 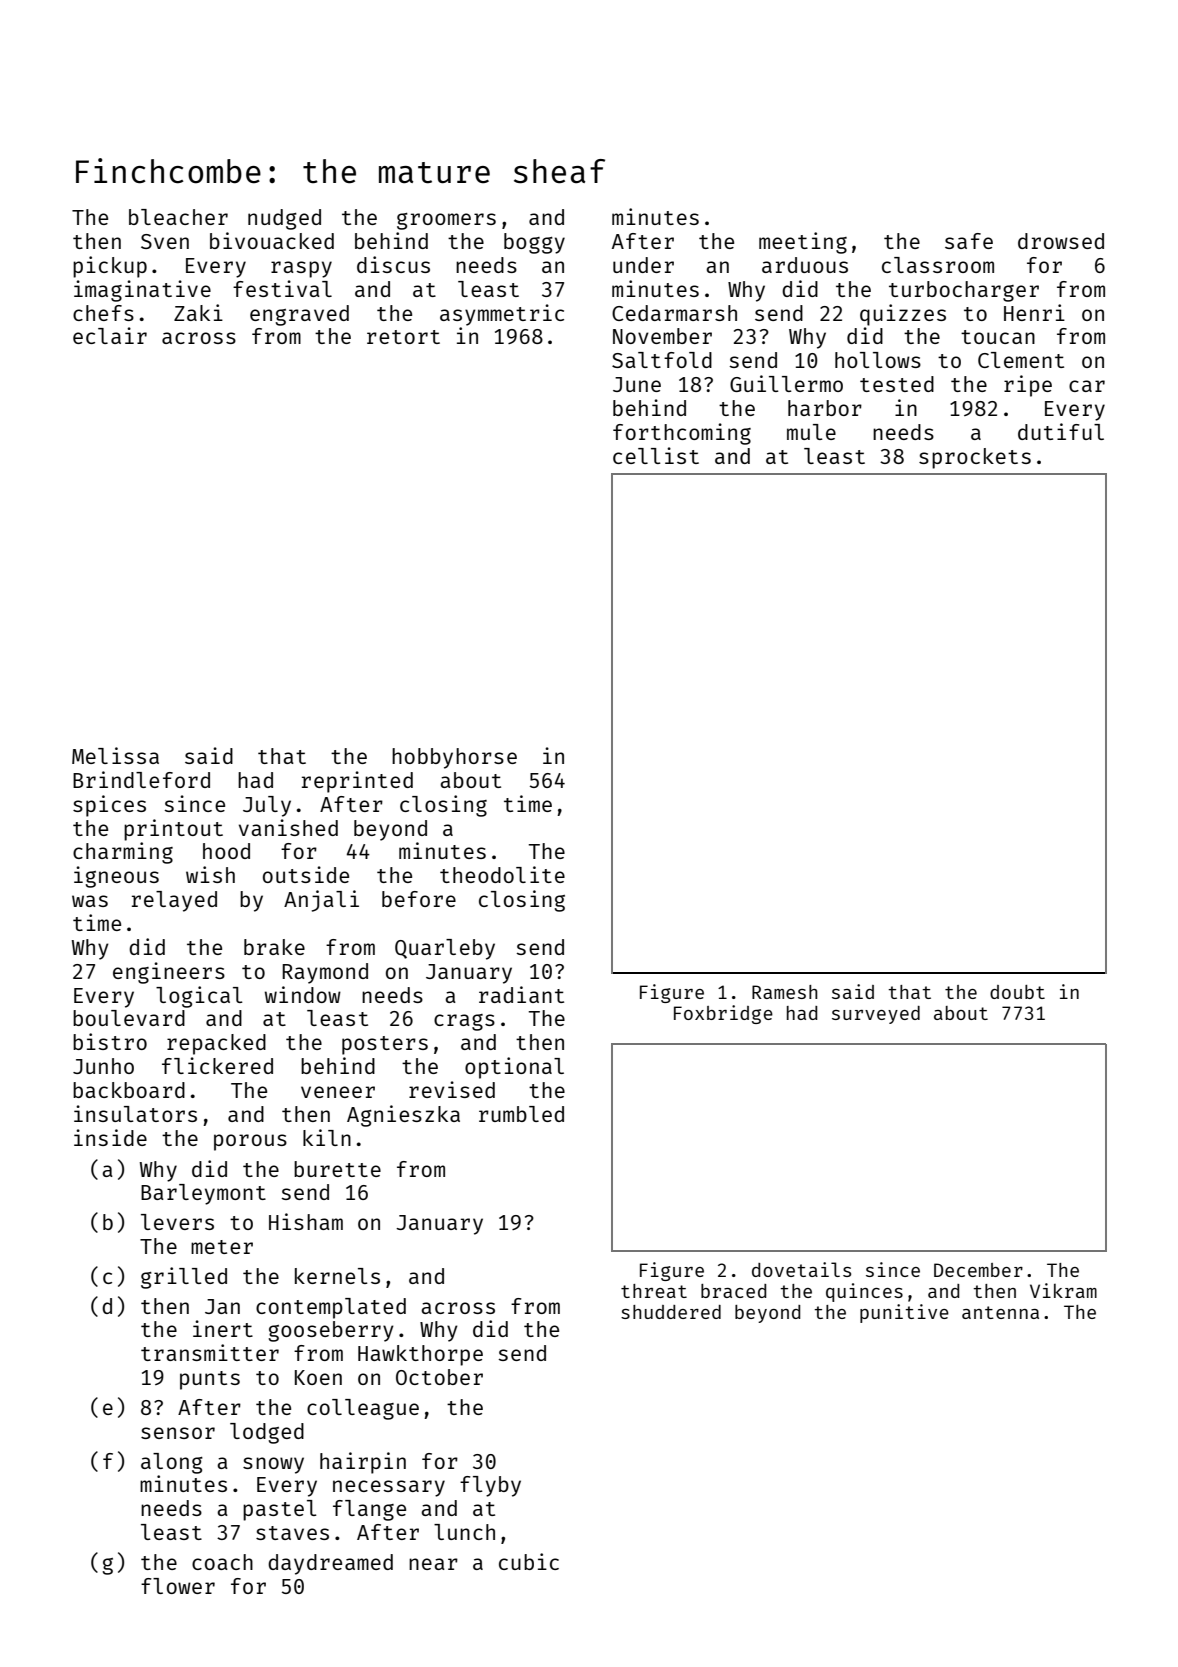 What do you see at coordinates (656, 455) in the page?
I see `cellist` at bounding box center [656, 455].
